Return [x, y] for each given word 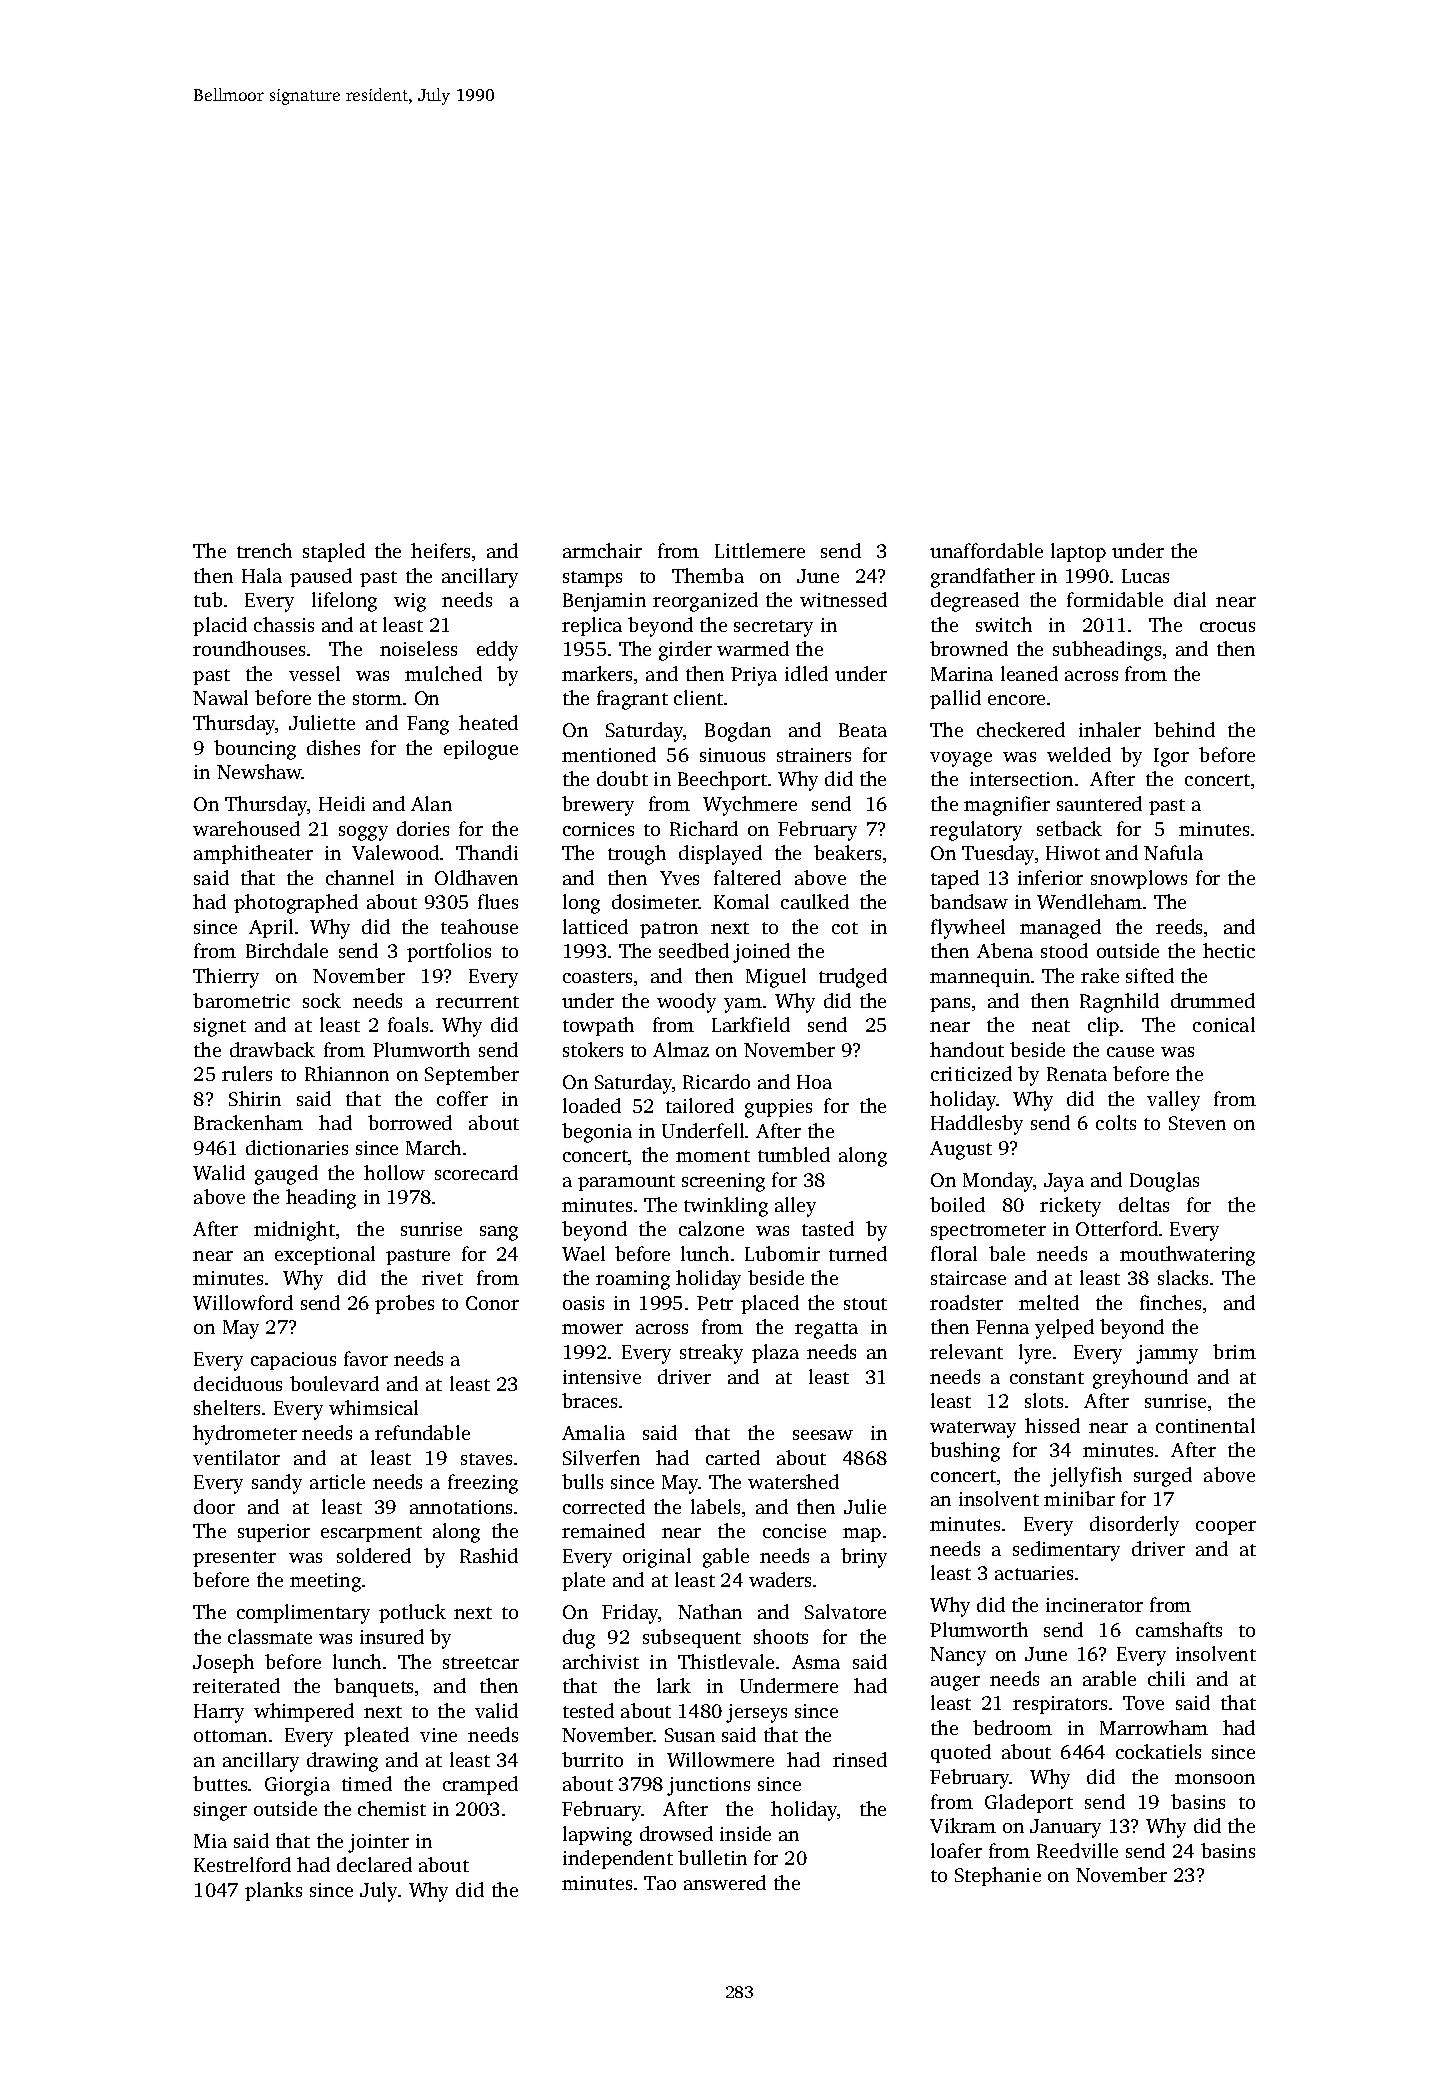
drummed [1213, 1000]
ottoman [230, 1736]
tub [208, 599]
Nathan [710, 1611]
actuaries [1034, 1573]
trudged [853, 978]
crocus [1227, 627]
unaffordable [986, 550]
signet [220, 1027]
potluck [412, 1613]
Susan [690, 1735]
